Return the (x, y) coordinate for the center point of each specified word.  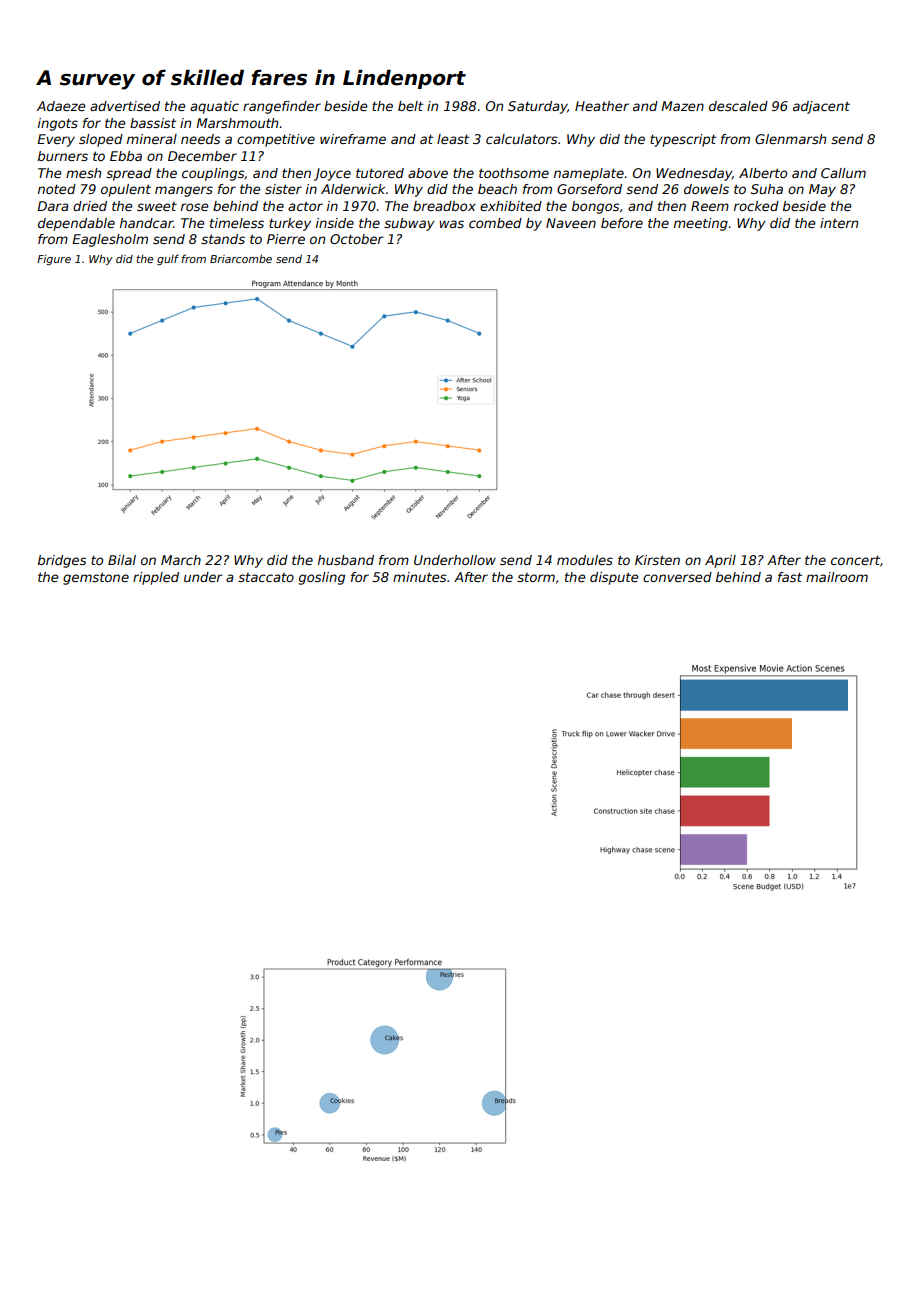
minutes (419, 577)
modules (585, 560)
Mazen (682, 106)
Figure (54, 260)
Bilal (122, 560)
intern (839, 223)
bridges (62, 561)
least (453, 139)
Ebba (126, 156)
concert (855, 560)
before (622, 223)
